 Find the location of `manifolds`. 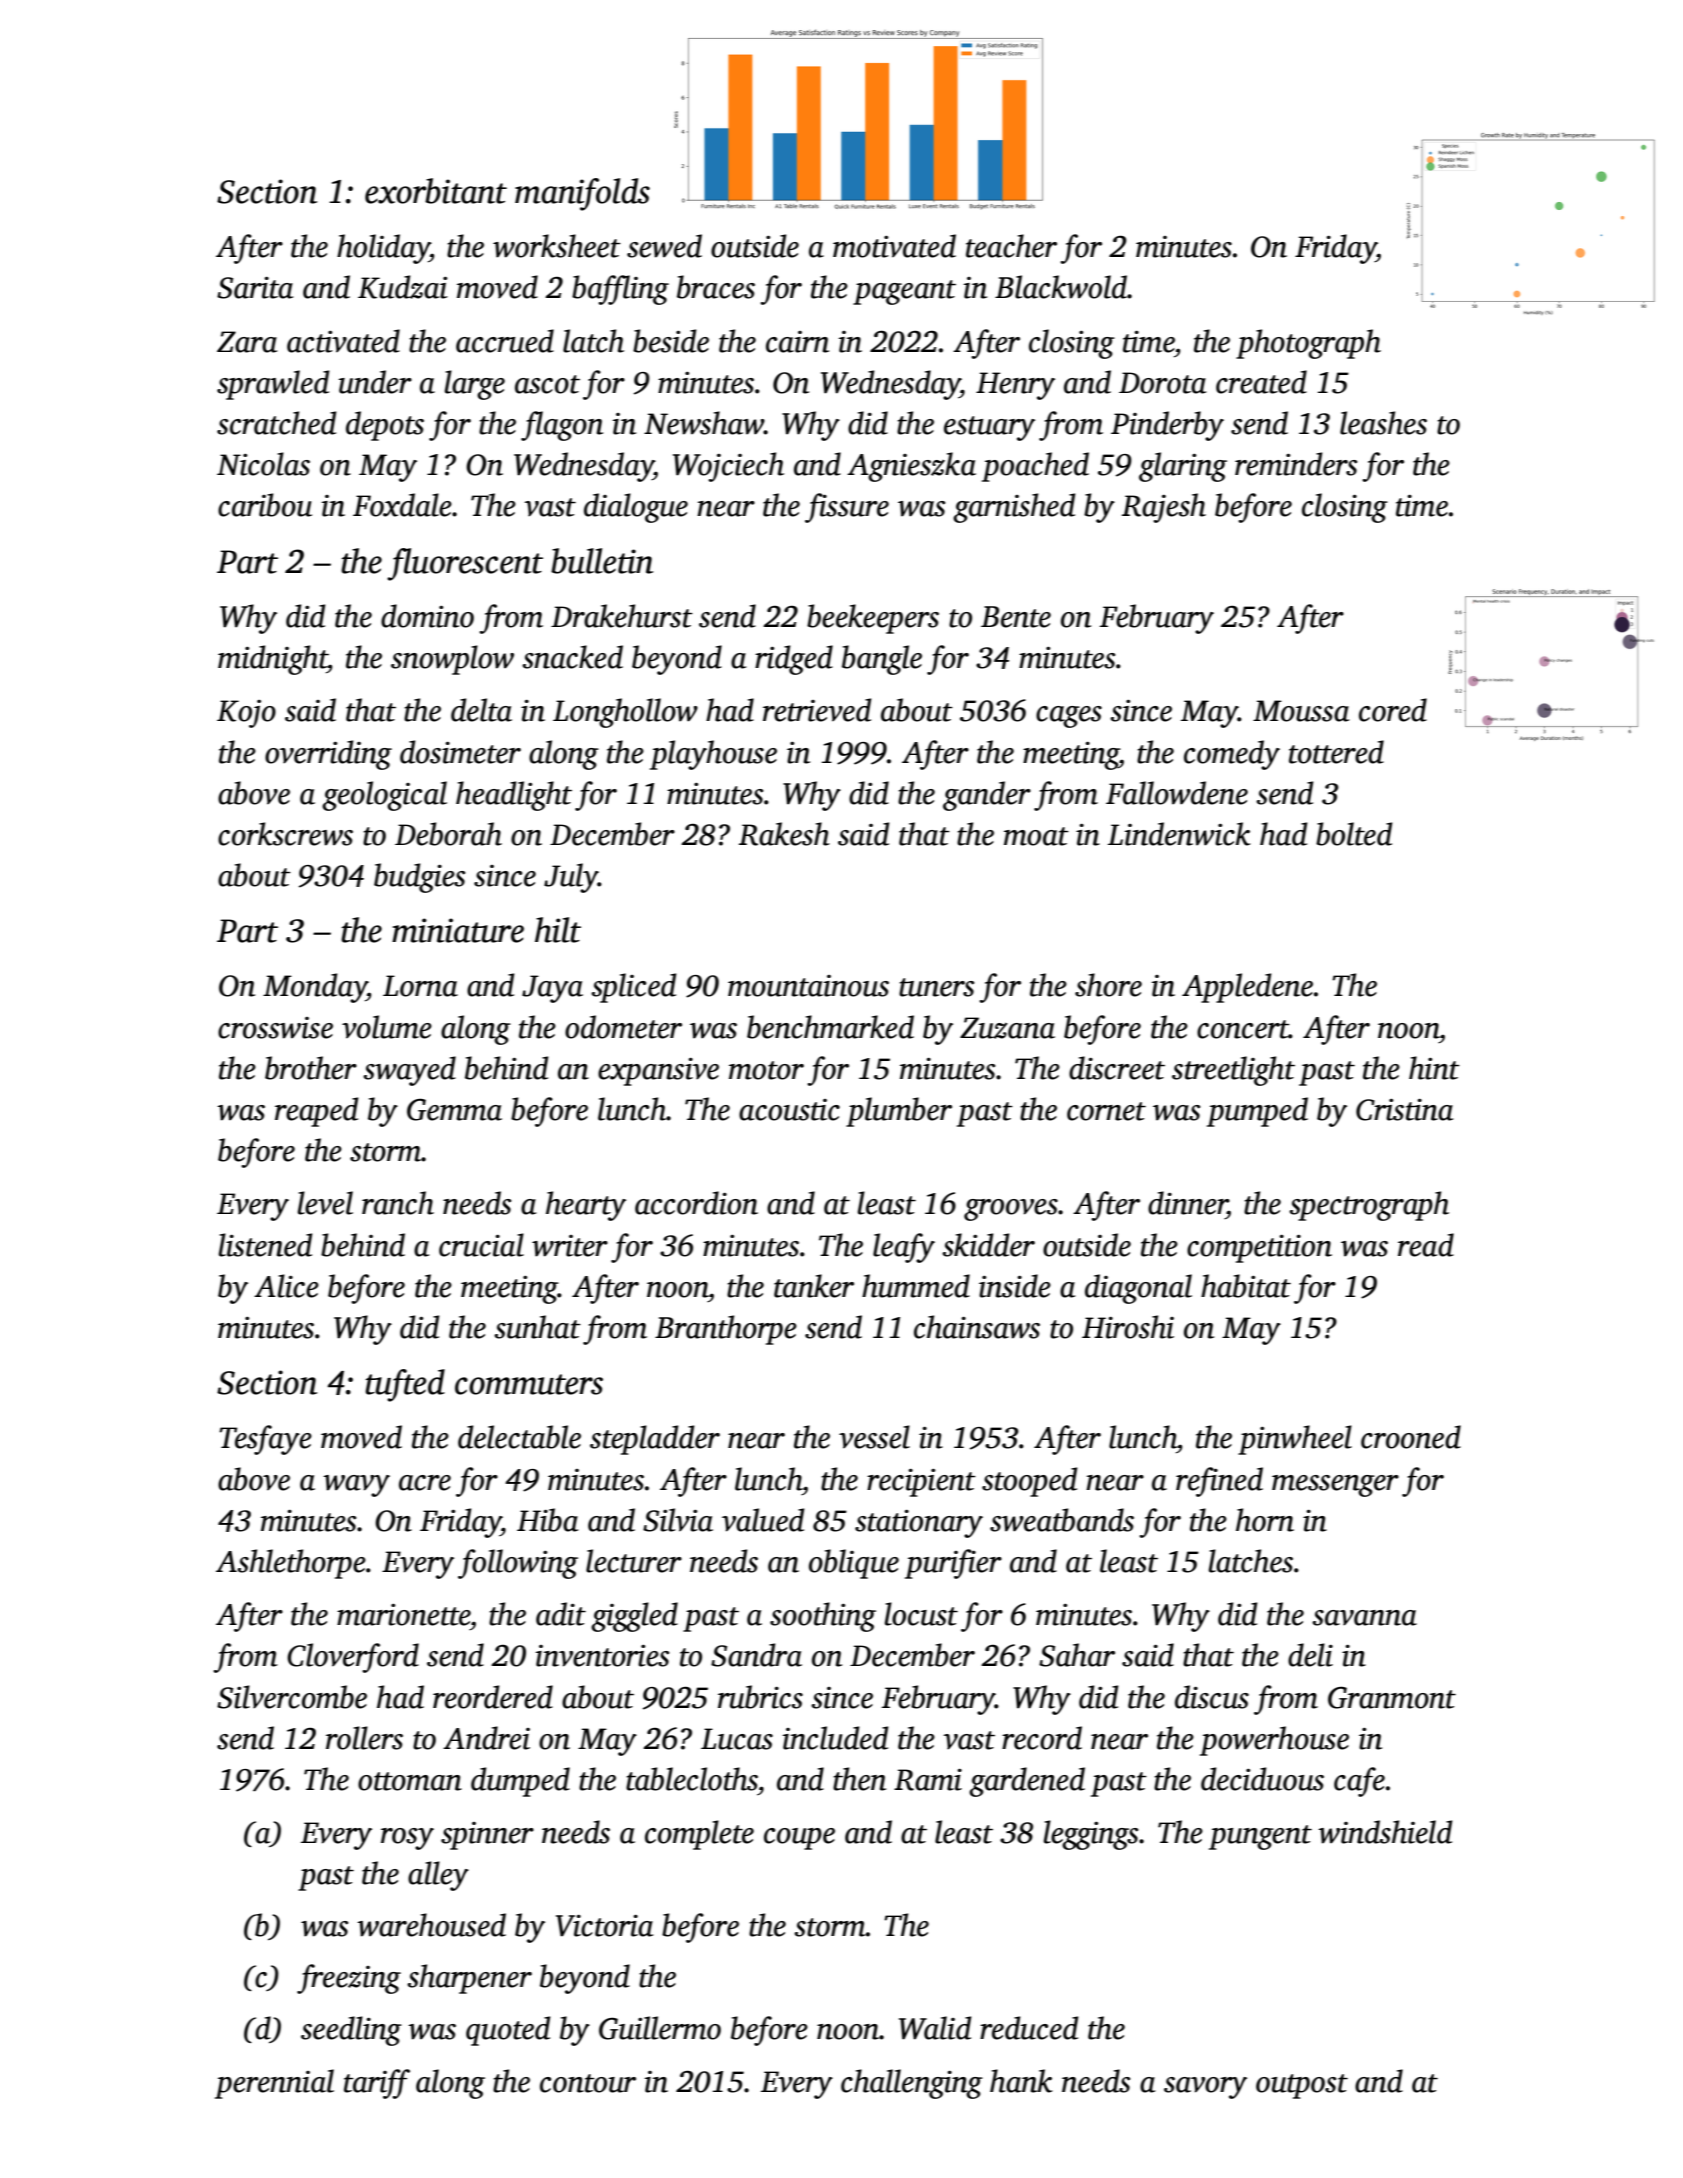

manifolds is located at coordinates (582, 194).
